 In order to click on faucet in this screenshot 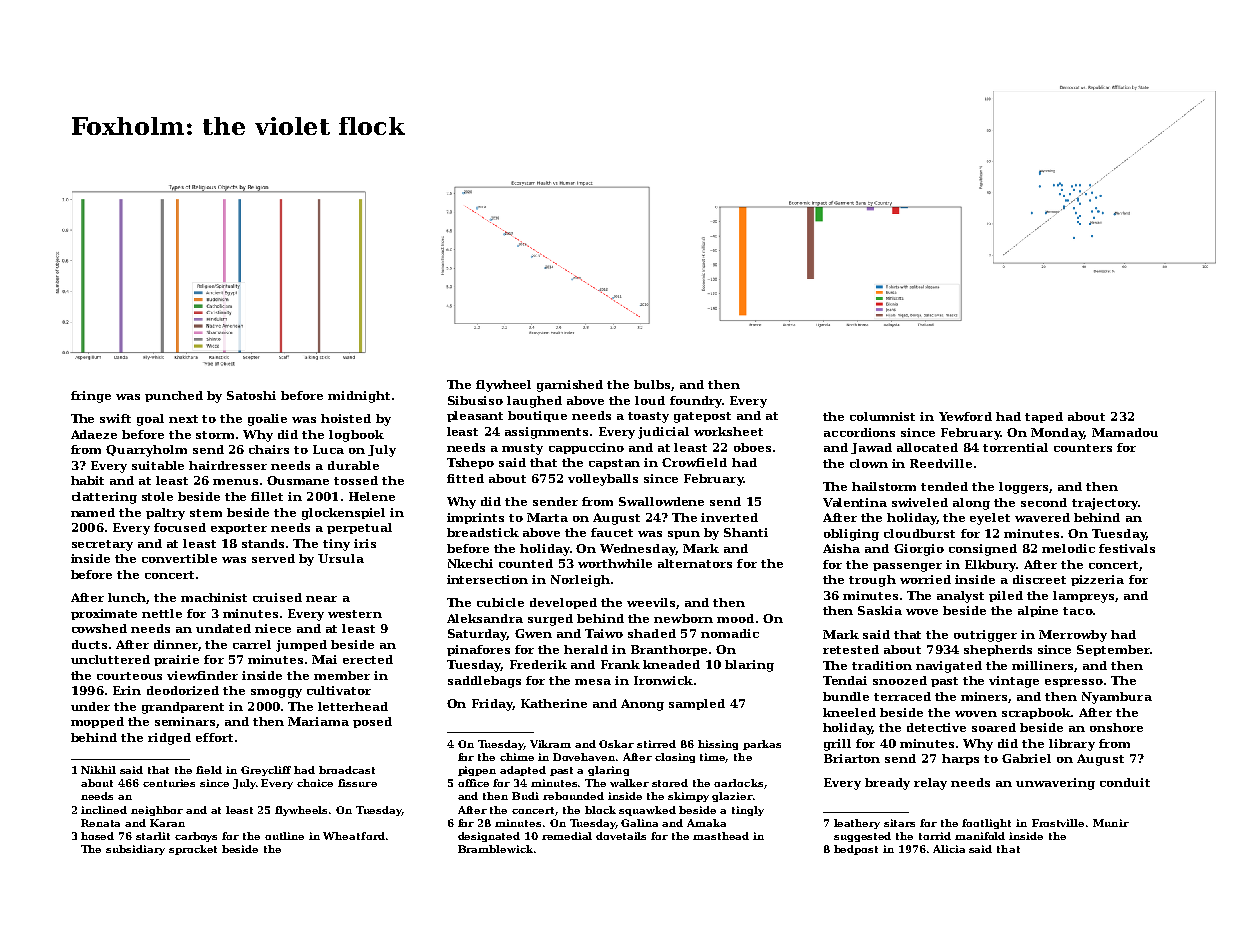, I will do `click(612, 532)`.
